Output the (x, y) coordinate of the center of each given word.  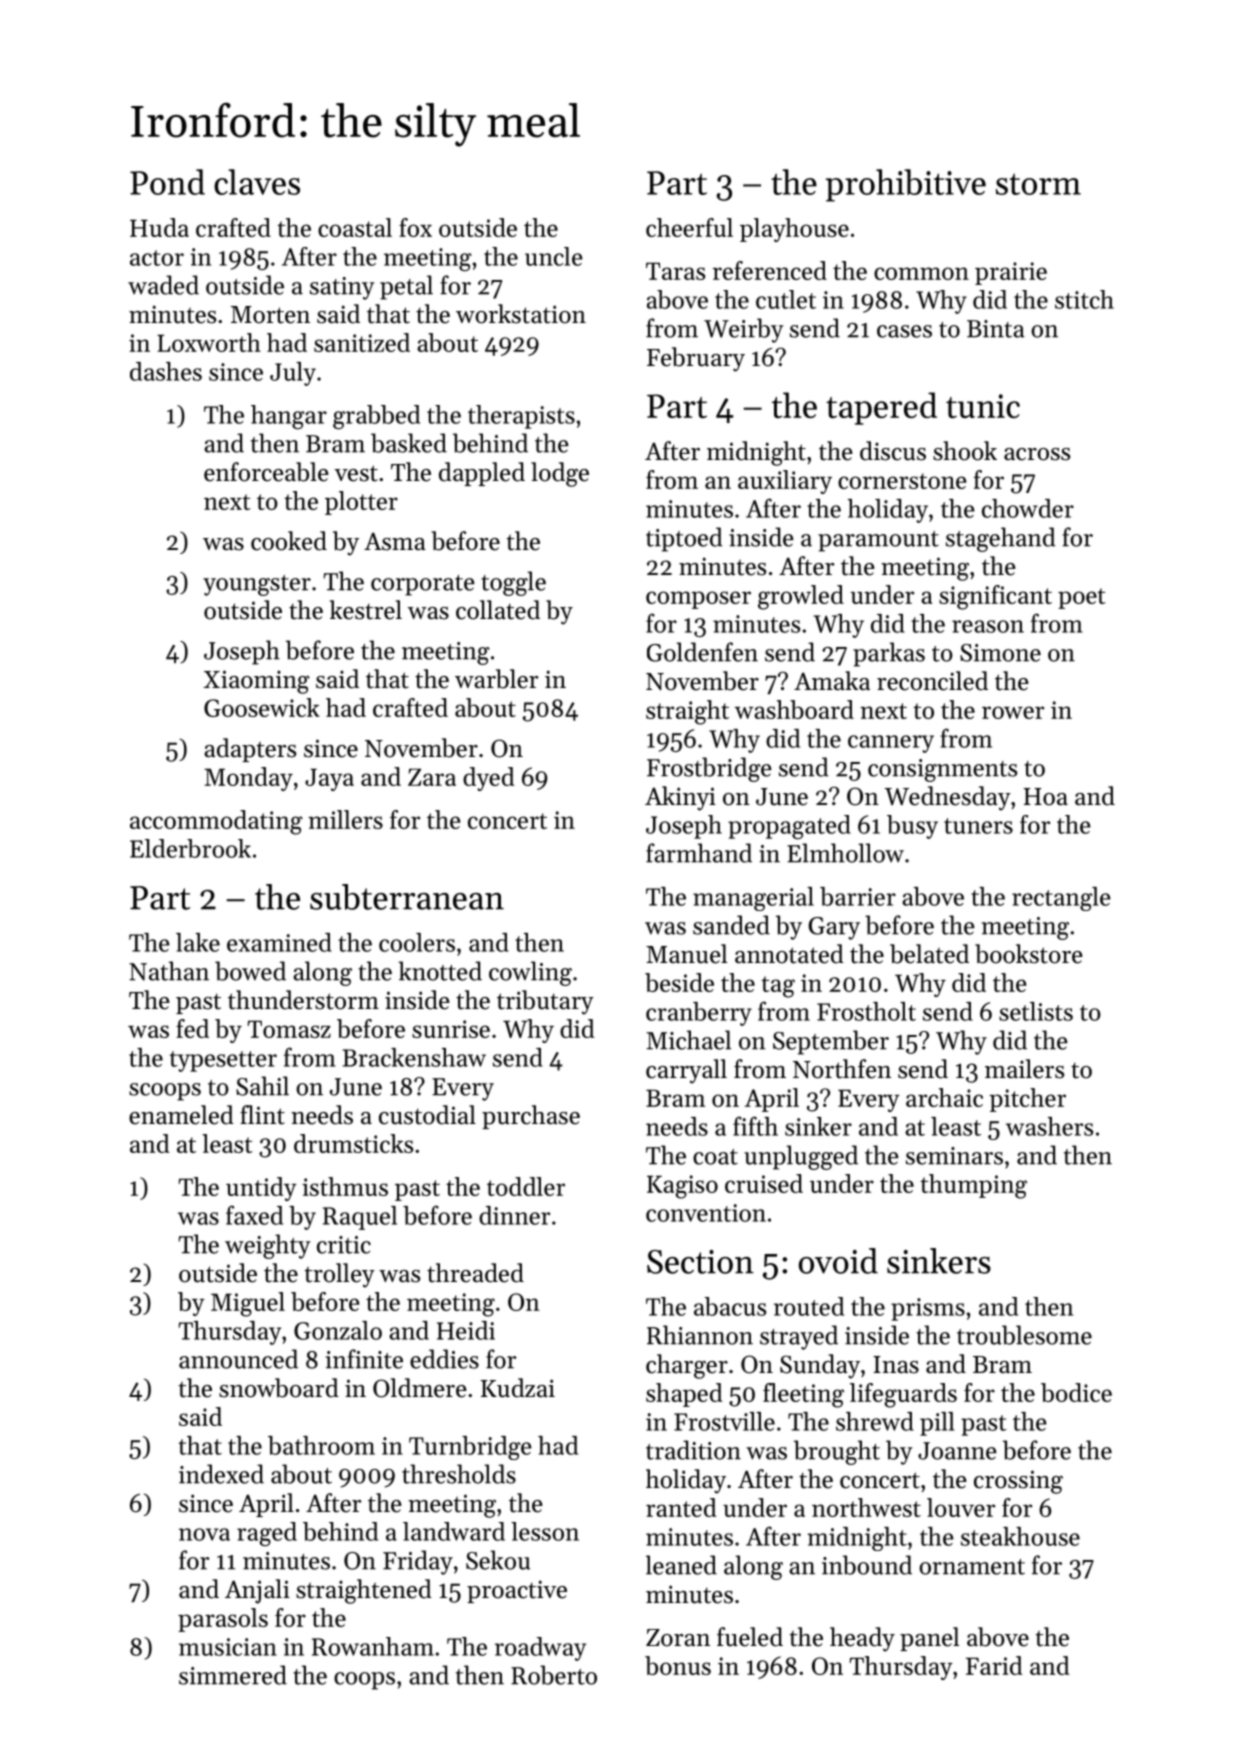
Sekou (498, 1560)
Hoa (1046, 797)
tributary (545, 1002)
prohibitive (906, 185)
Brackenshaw (414, 1057)
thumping (973, 1186)
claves (257, 182)
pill (937, 1424)
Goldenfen (702, 652)
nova (204, 1534)
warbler (496, 679)
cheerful (689, 227)
